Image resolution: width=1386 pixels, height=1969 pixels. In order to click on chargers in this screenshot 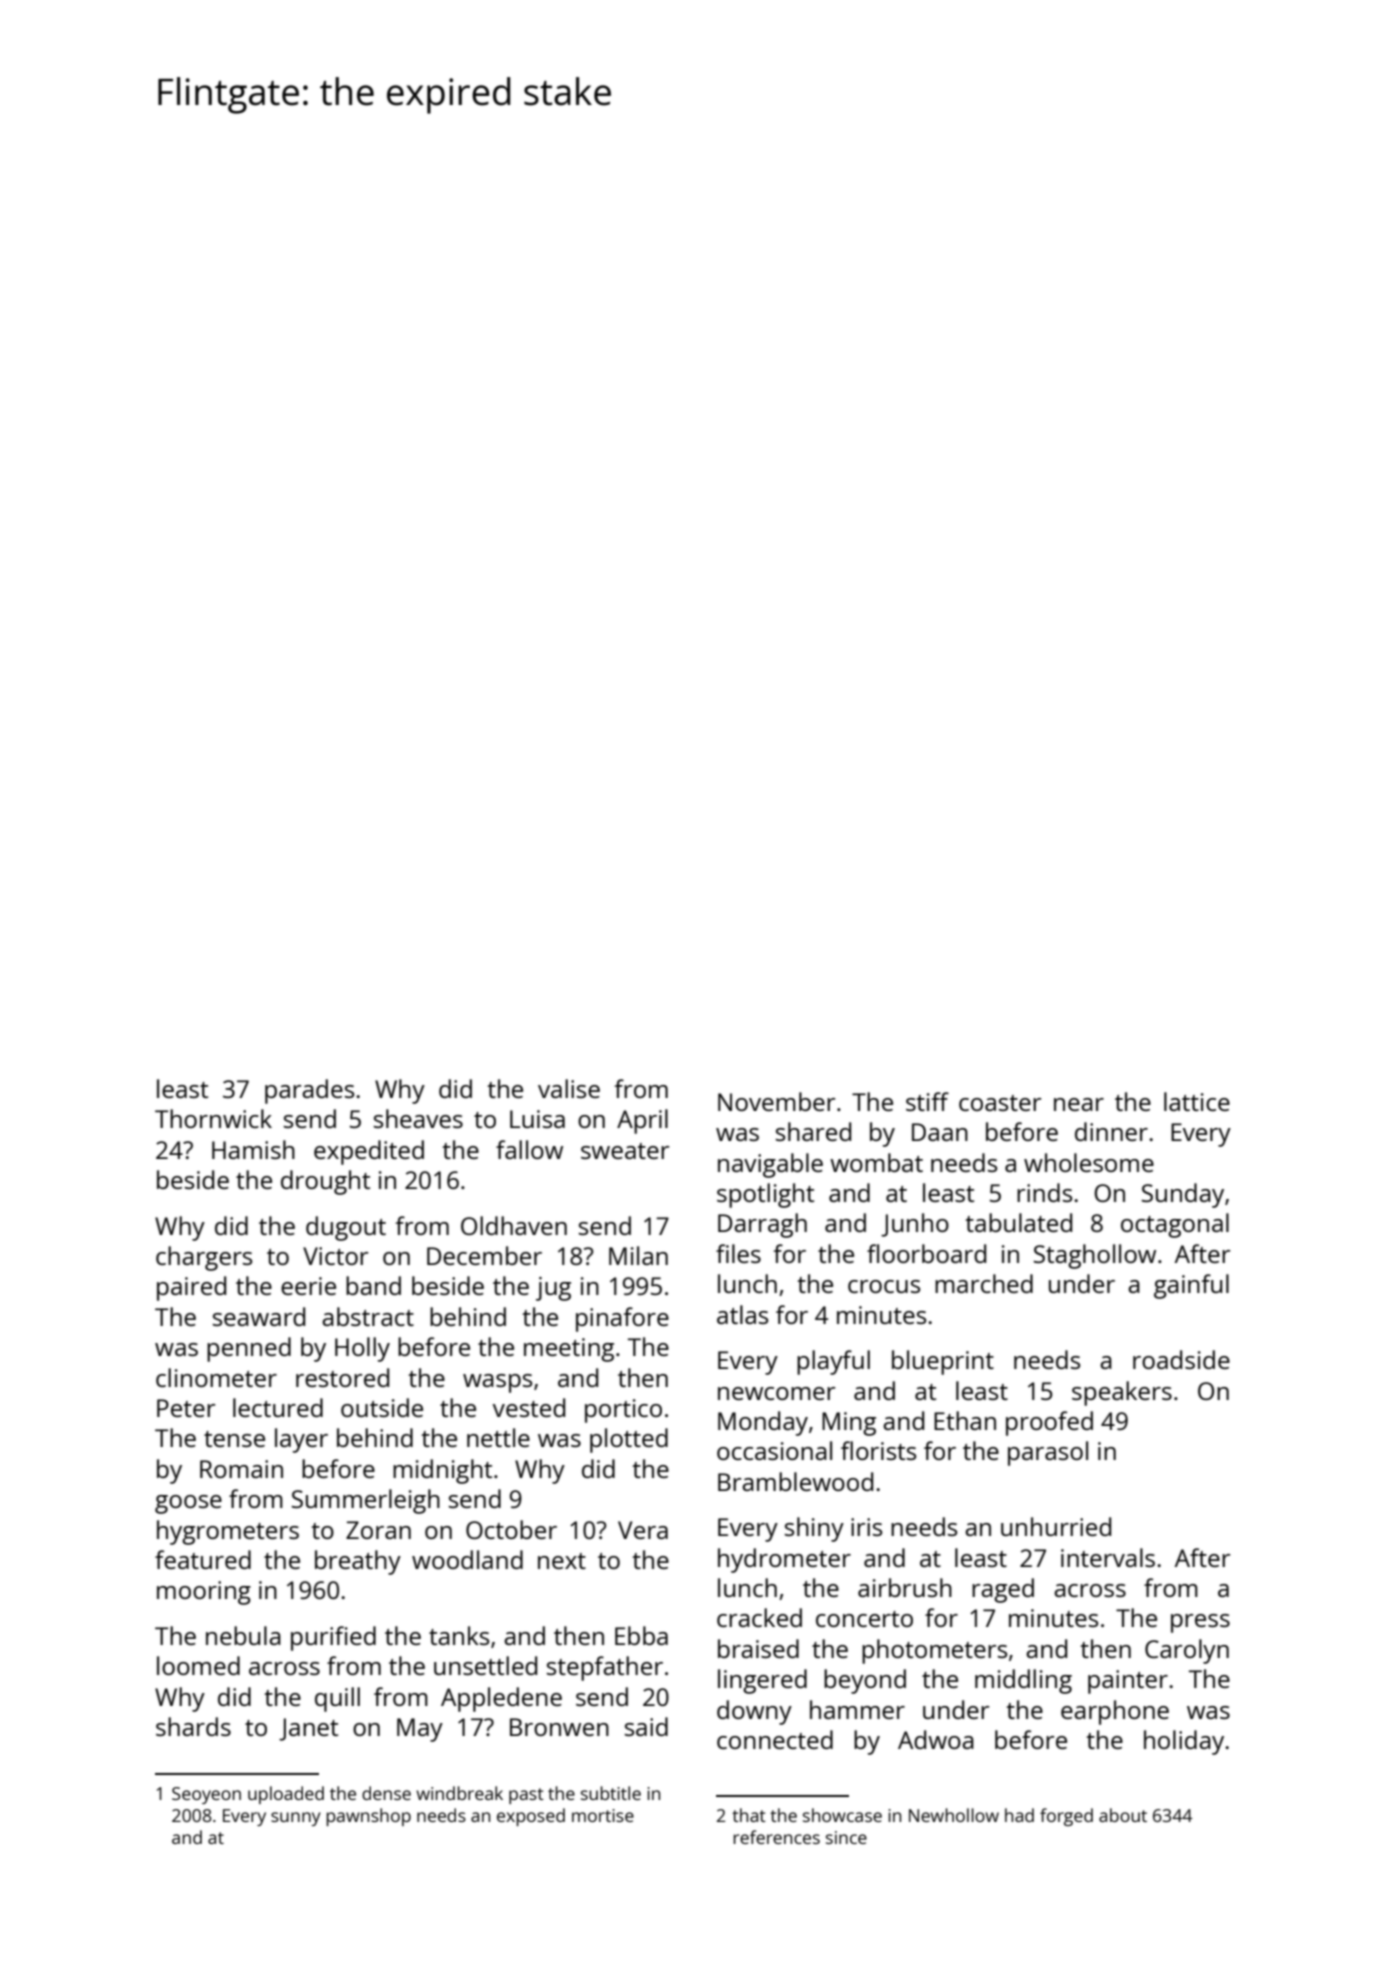, I will do `click(204, 1258)`.
